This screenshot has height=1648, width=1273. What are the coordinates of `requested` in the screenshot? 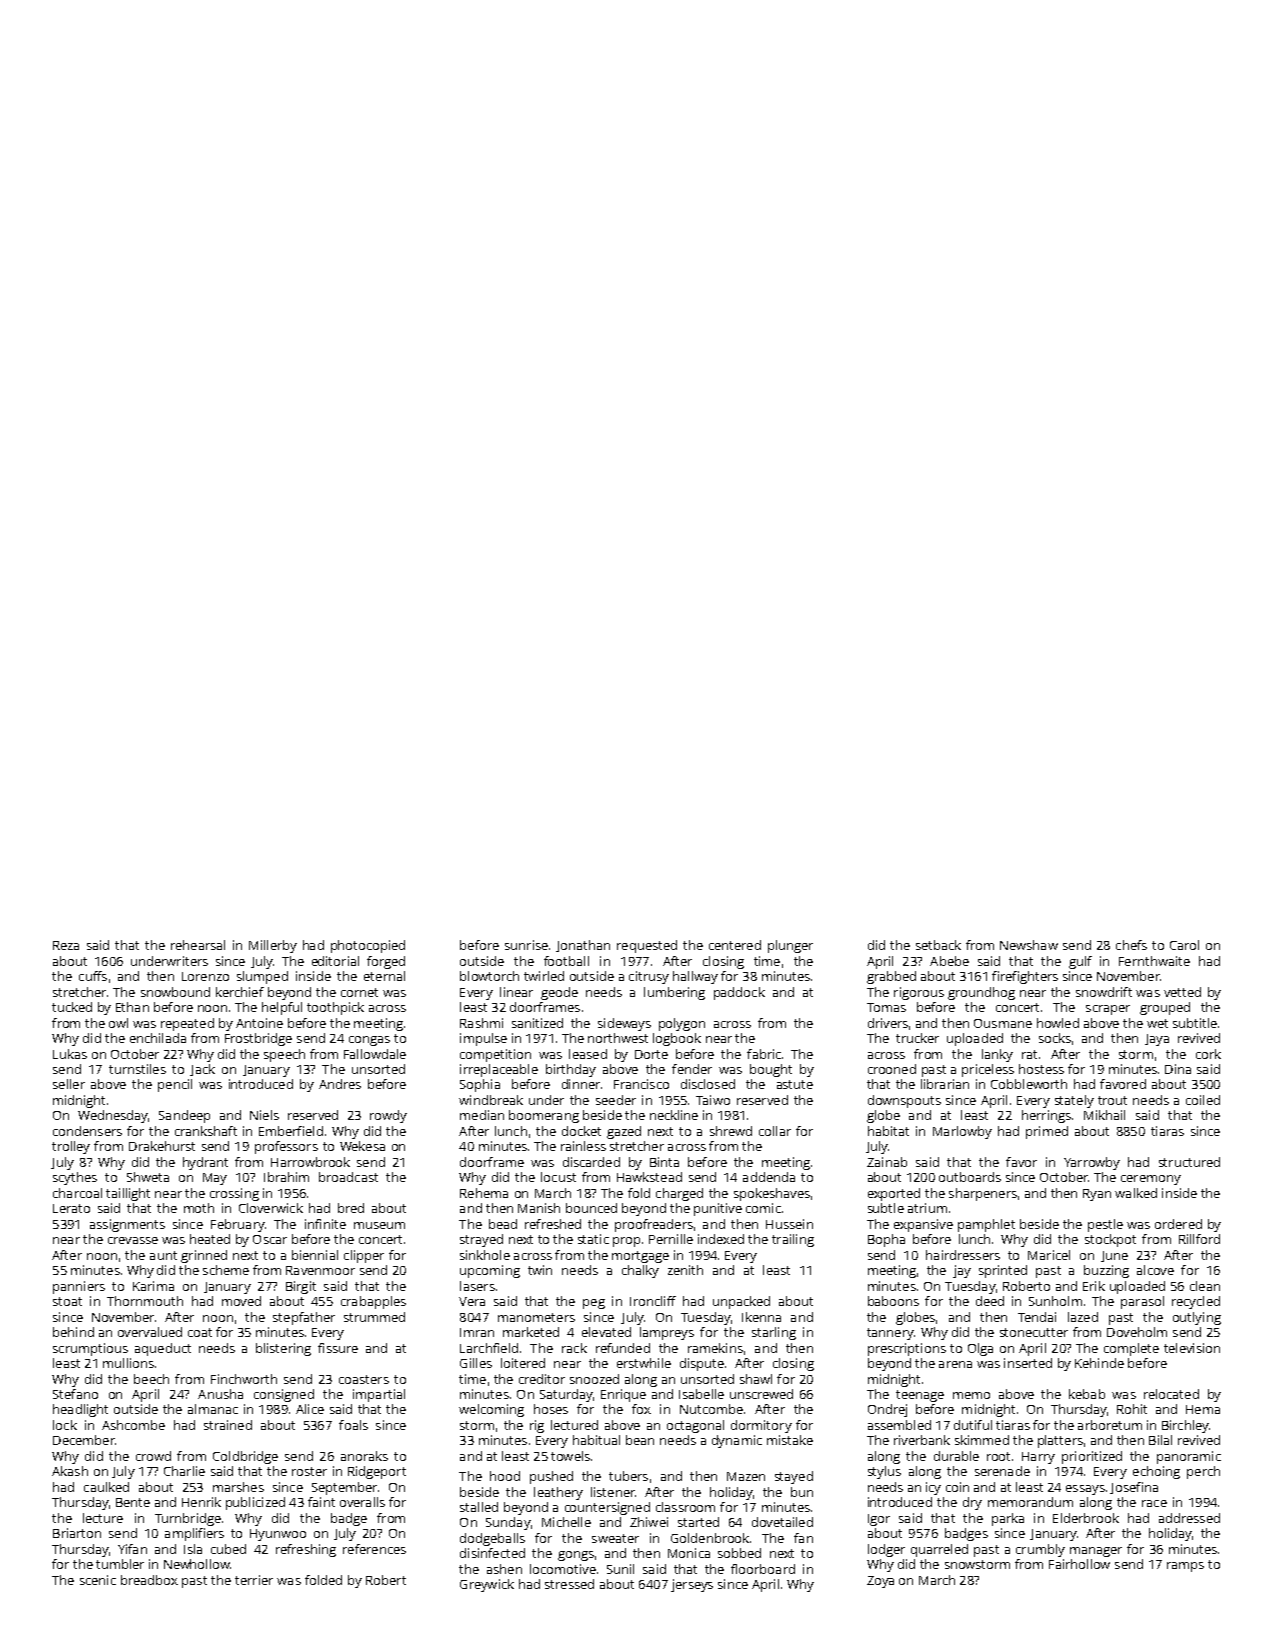 It's located at (647, 946).
